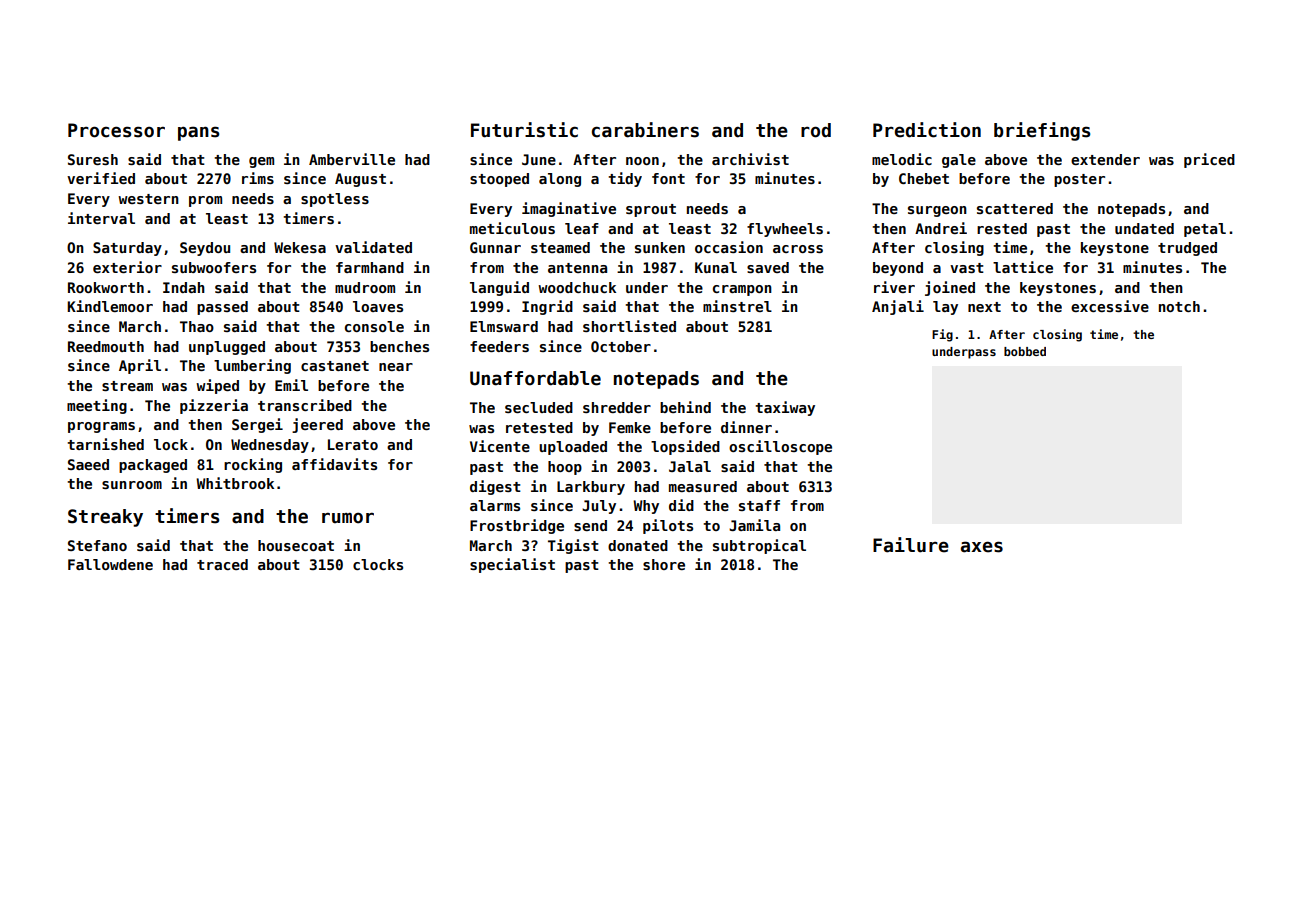 This document has width=1308, height=924. I want to click on meticulous, so click(512, 228).
